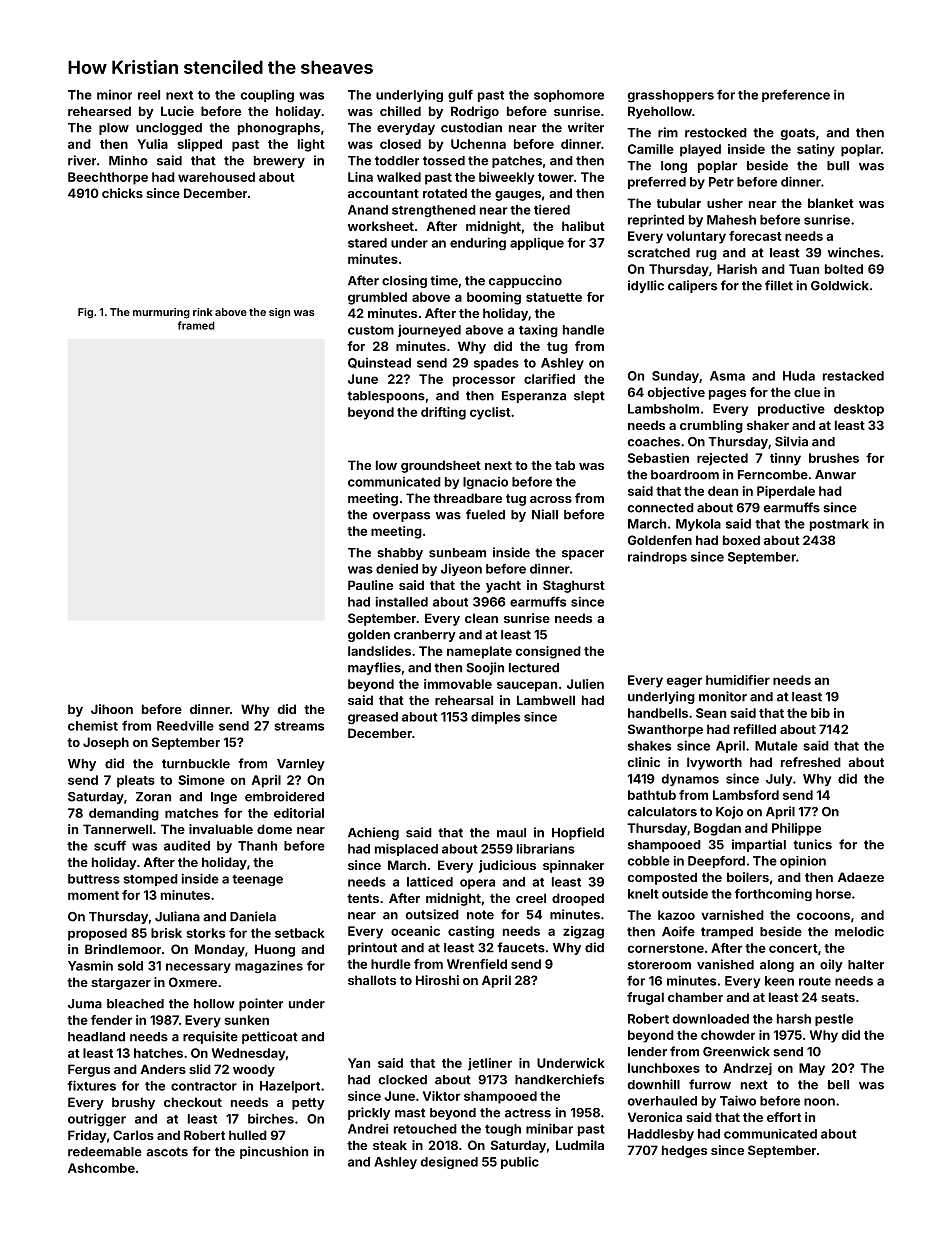  I want to click on calipers, so click(692, 286).
